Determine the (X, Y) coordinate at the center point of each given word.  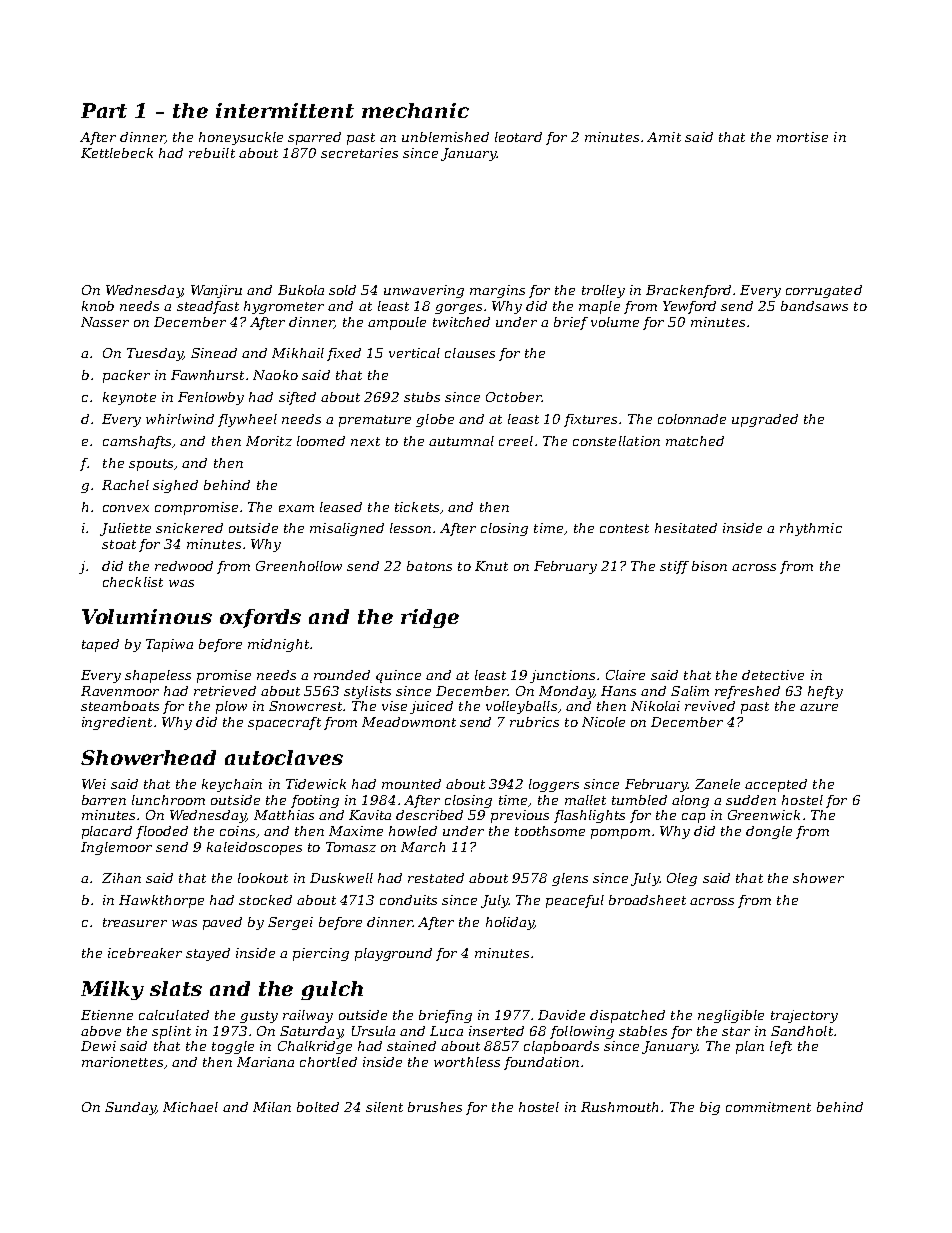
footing (315, 801)
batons (429, 566)
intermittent (285, 110)
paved (222, 923)
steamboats (120, 706)
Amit (664, 137)
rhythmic (811, 529)
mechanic (415, 110)
